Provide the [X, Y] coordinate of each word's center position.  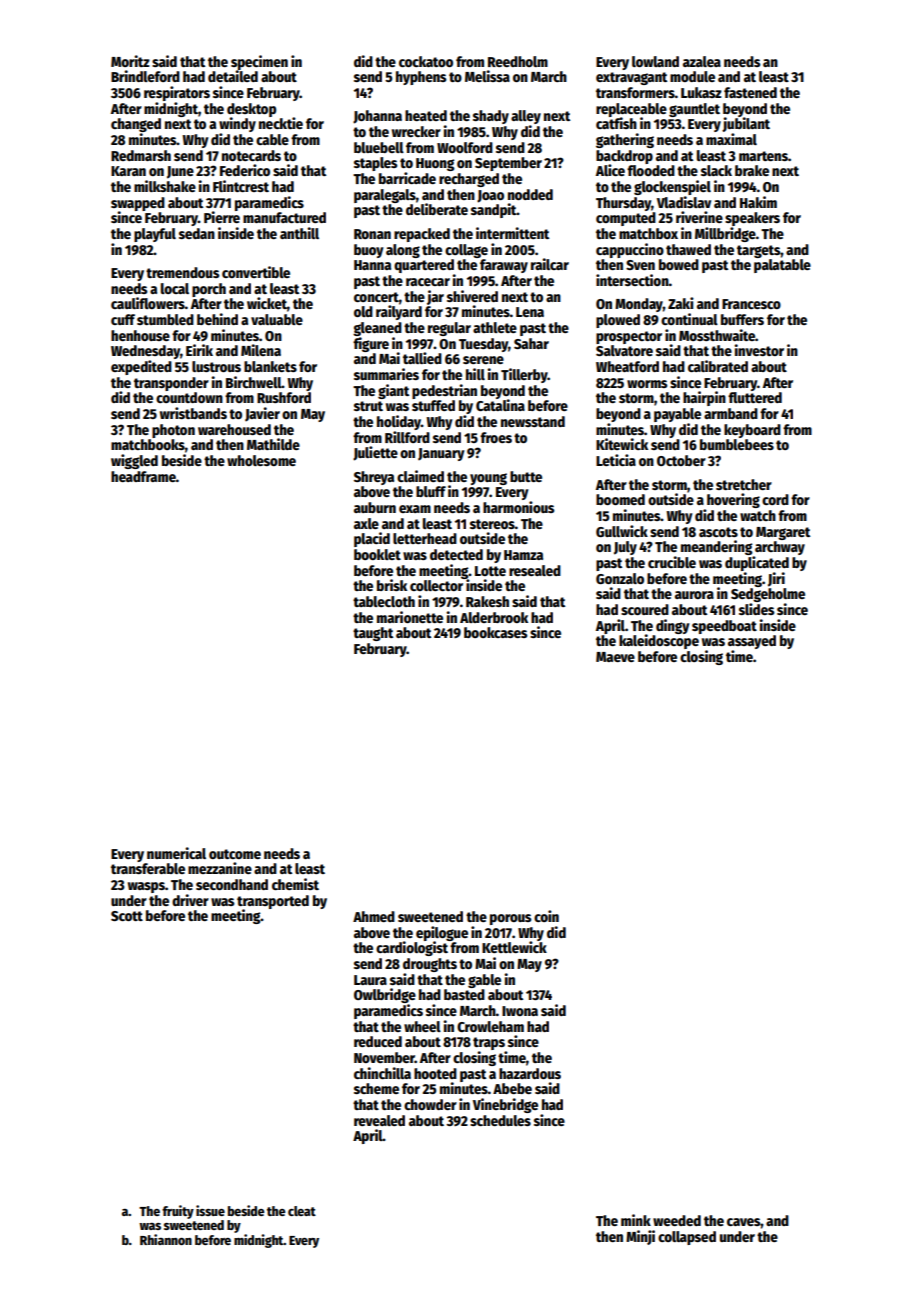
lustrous [216, 366]
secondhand [232, 884]
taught [373, 634]
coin [546, 916]
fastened [750, 92]
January [441, 454]
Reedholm [518, 61]
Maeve [615, 657]
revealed [379, 1120]
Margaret [783, 533]
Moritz [130, 61]
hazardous [530, 1073]
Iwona [520, 1011]
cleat [302, 1211]
